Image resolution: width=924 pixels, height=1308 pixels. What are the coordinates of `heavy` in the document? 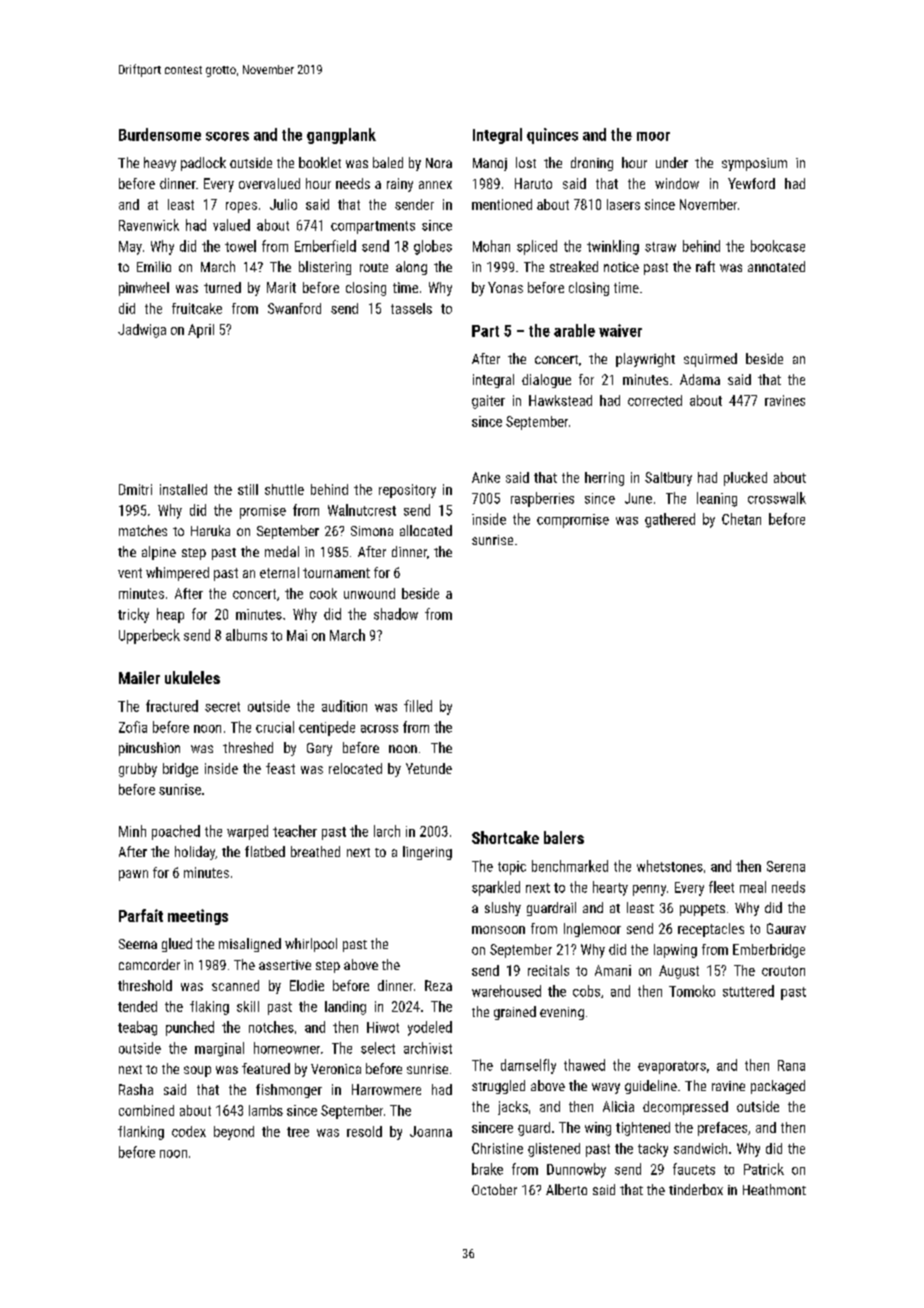 It's located at (160, 164).
